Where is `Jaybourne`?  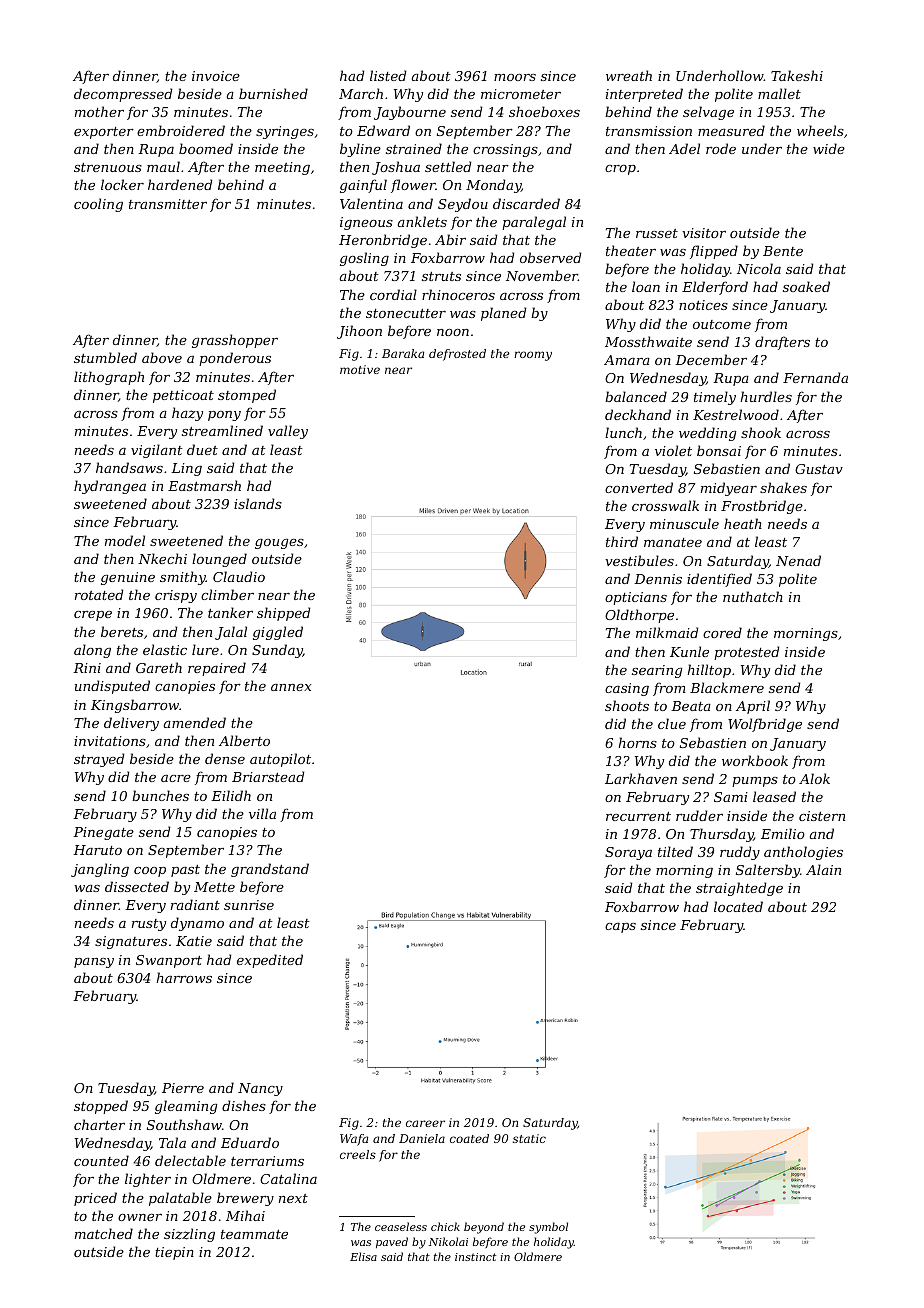
Jaybourne is located at coordinates (410, 113).
